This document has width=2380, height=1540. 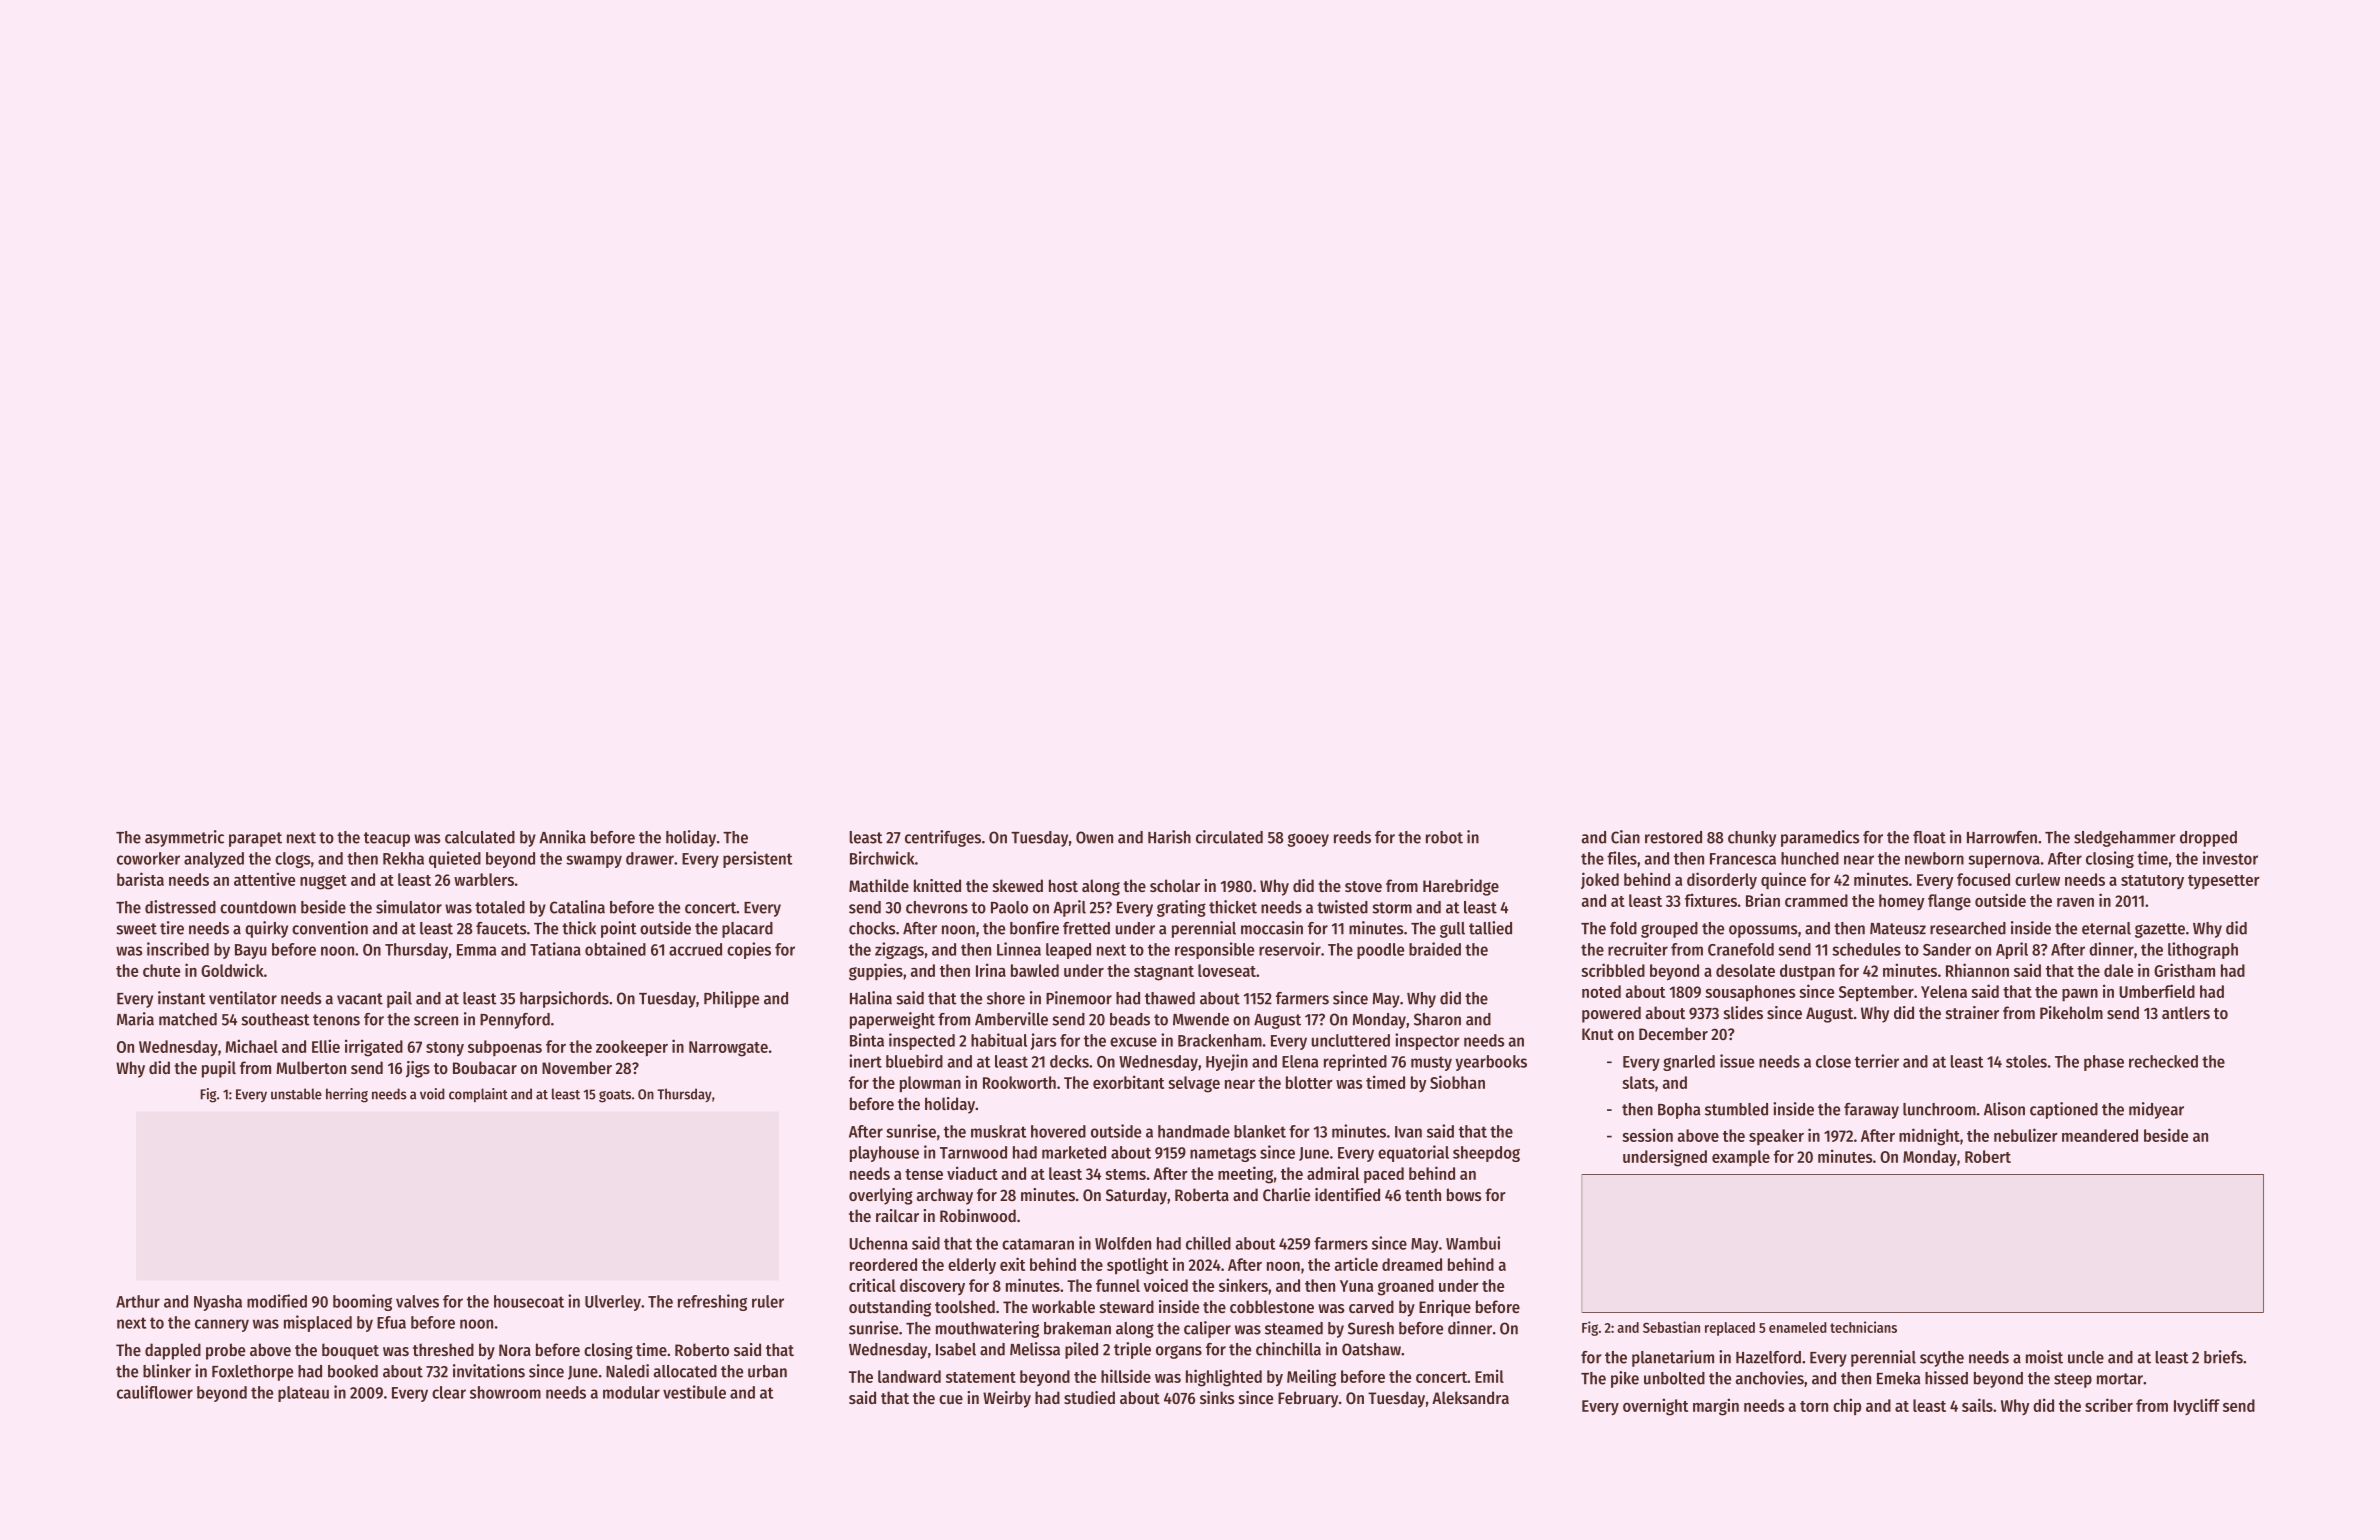 What do you see at coordinates (1170, 998) in the document?
I see `thawed` at bounding box center [1170, 998].
